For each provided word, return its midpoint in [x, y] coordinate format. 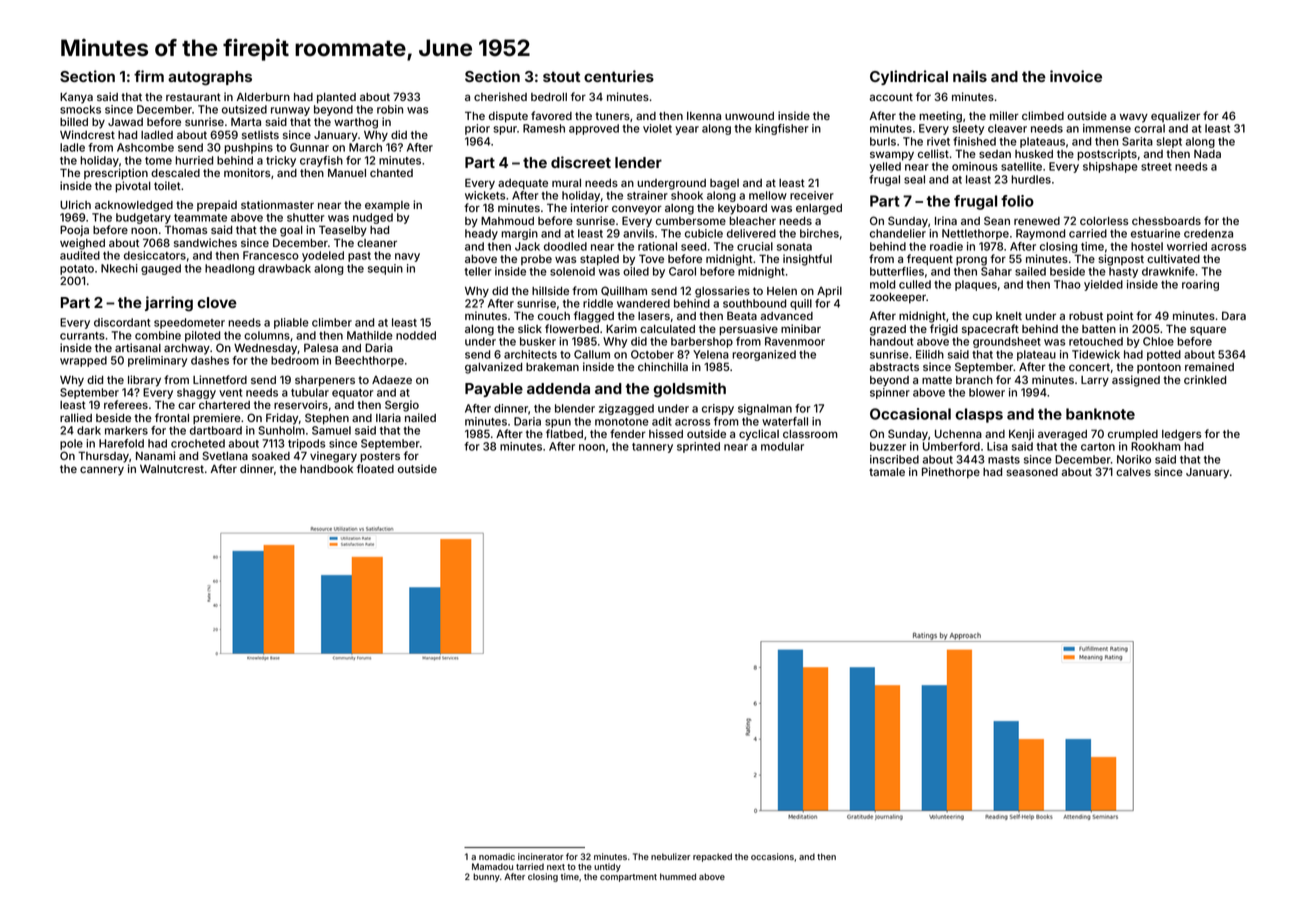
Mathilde [370, 335]
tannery [652, 448]
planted [336, 98]
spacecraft [990, 330]
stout [561, 76]
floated [375, 468]
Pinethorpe [951, 473]
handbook [326, 469]
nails [970, 76]
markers [126, 430]
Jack [527, 246]
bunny [486, 877]
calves [1133, 472]
